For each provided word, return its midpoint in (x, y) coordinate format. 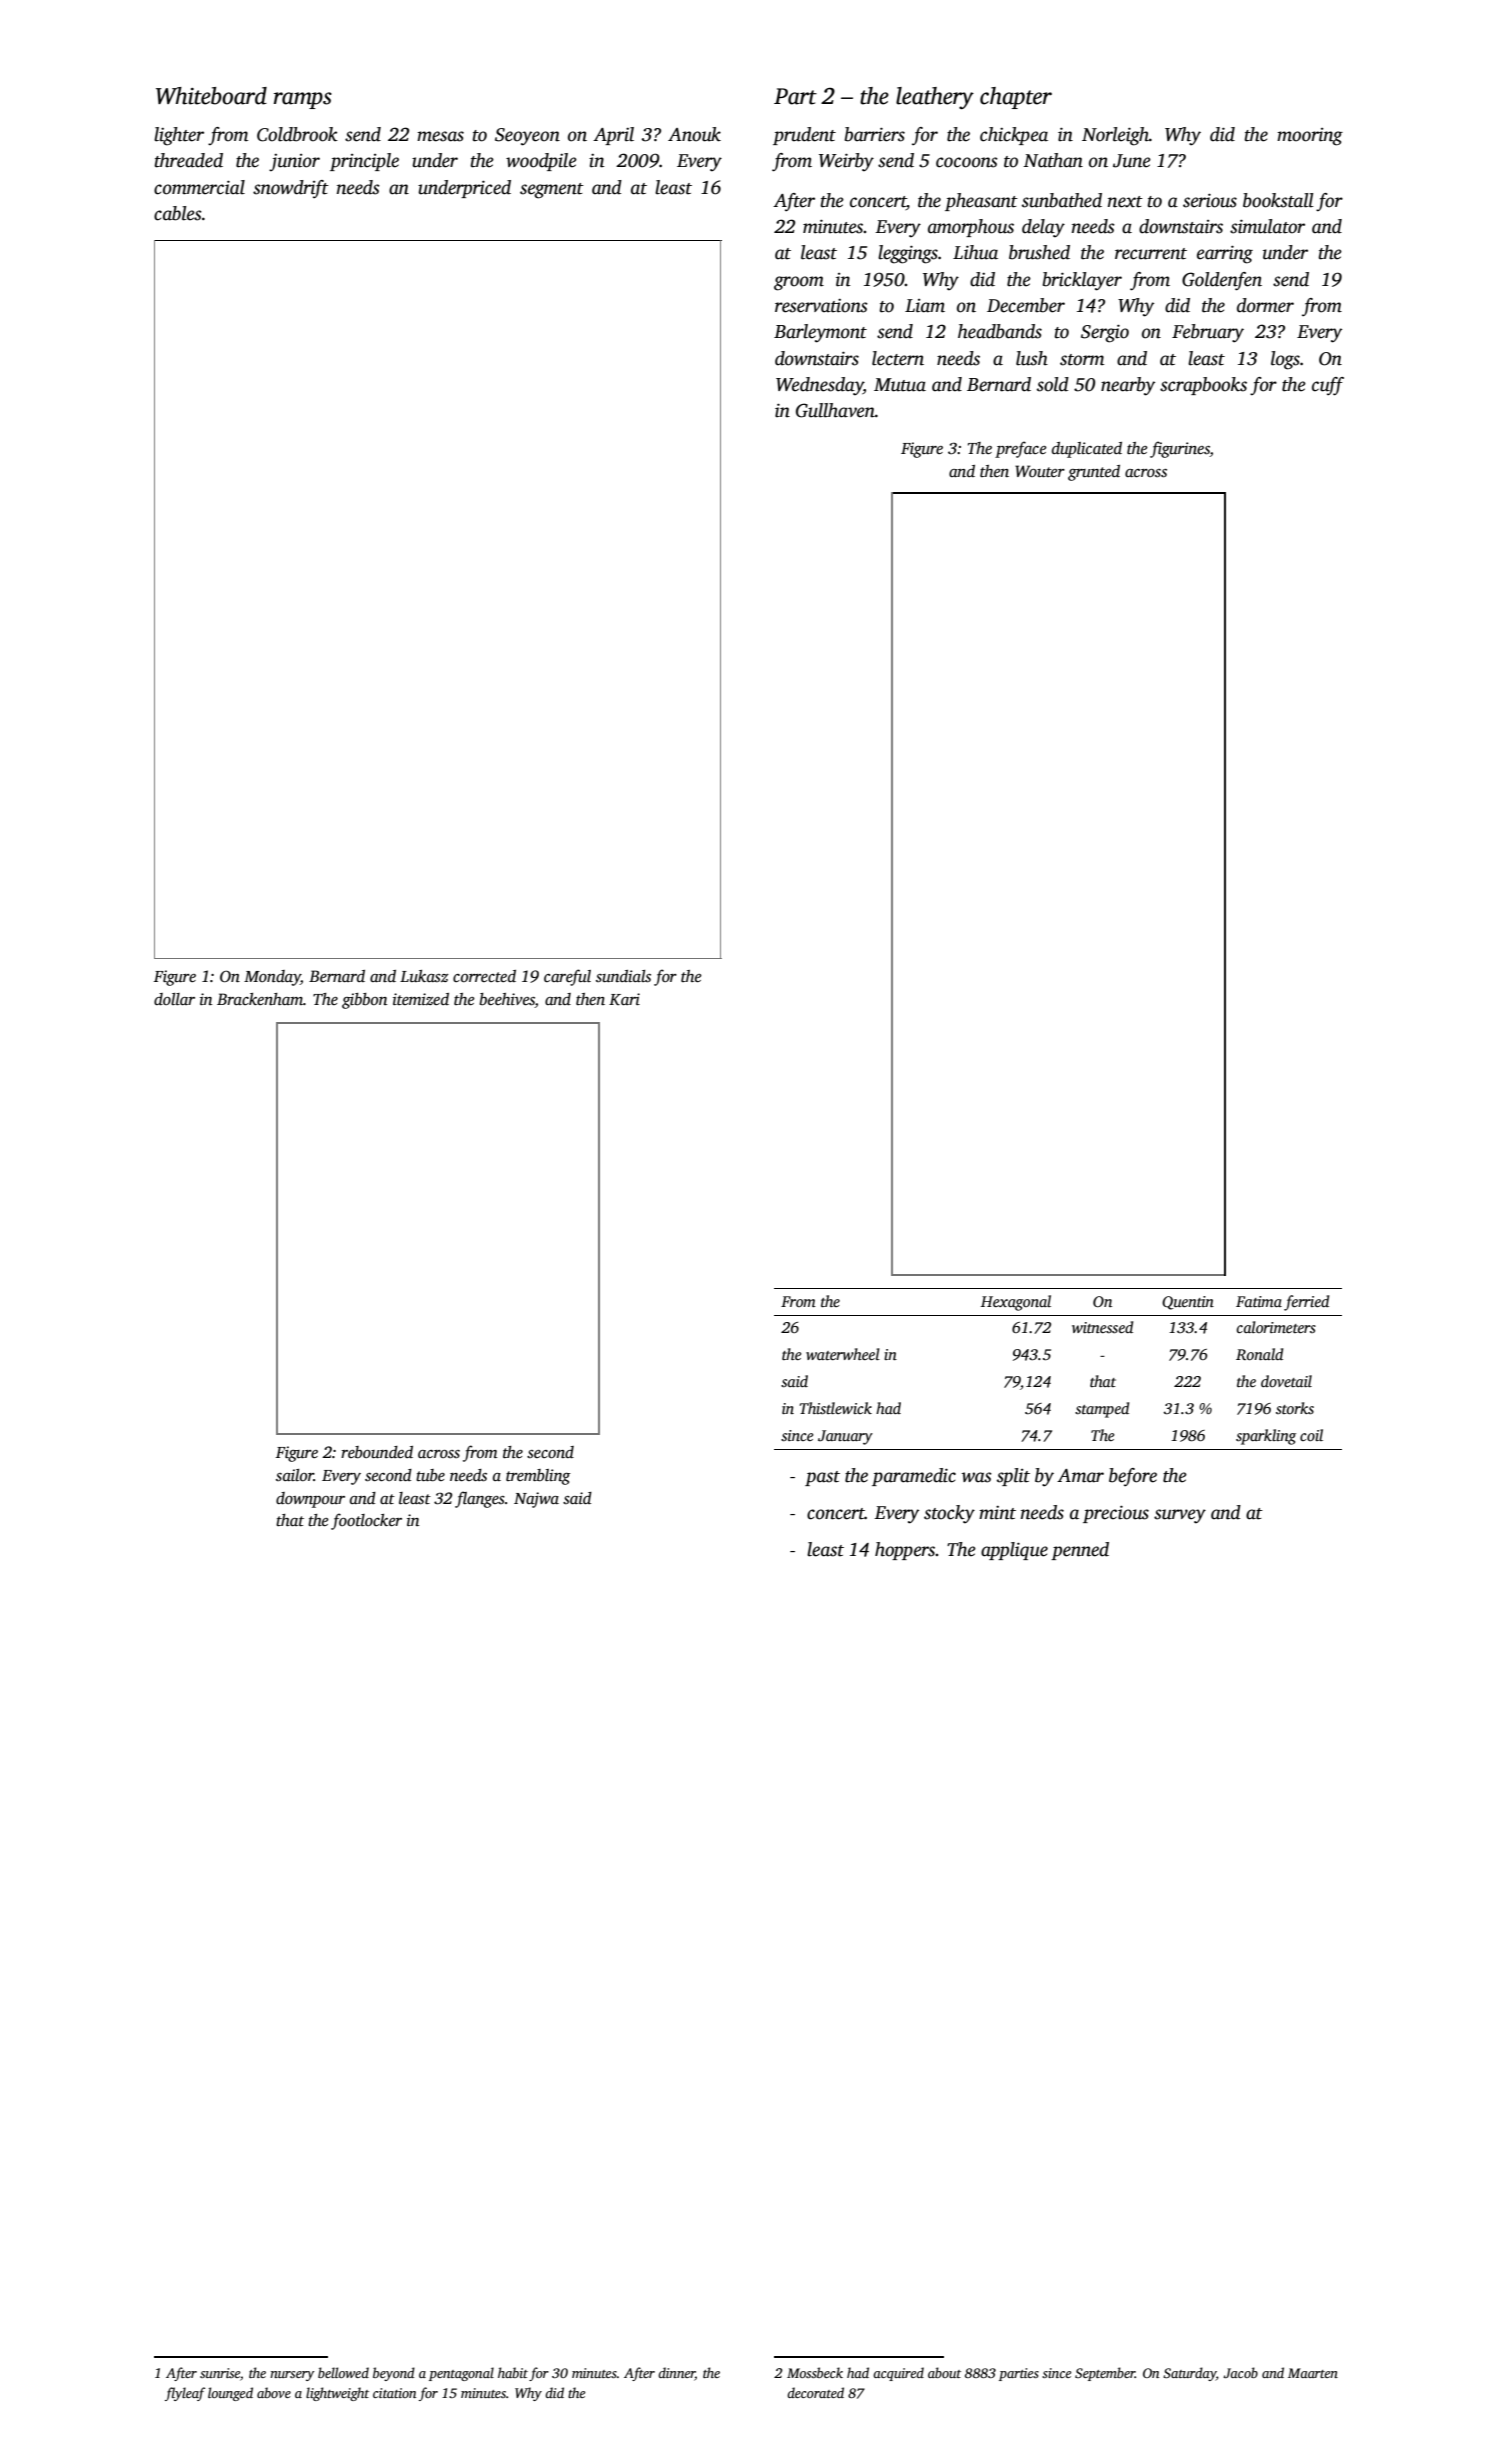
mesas (440, 136)
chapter (1016, 98)
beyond (394, 2374)
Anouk (694, 134)
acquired (898, 2374)
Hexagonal (1016, 1303)
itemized (421, 999)
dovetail (1286, 1381)
